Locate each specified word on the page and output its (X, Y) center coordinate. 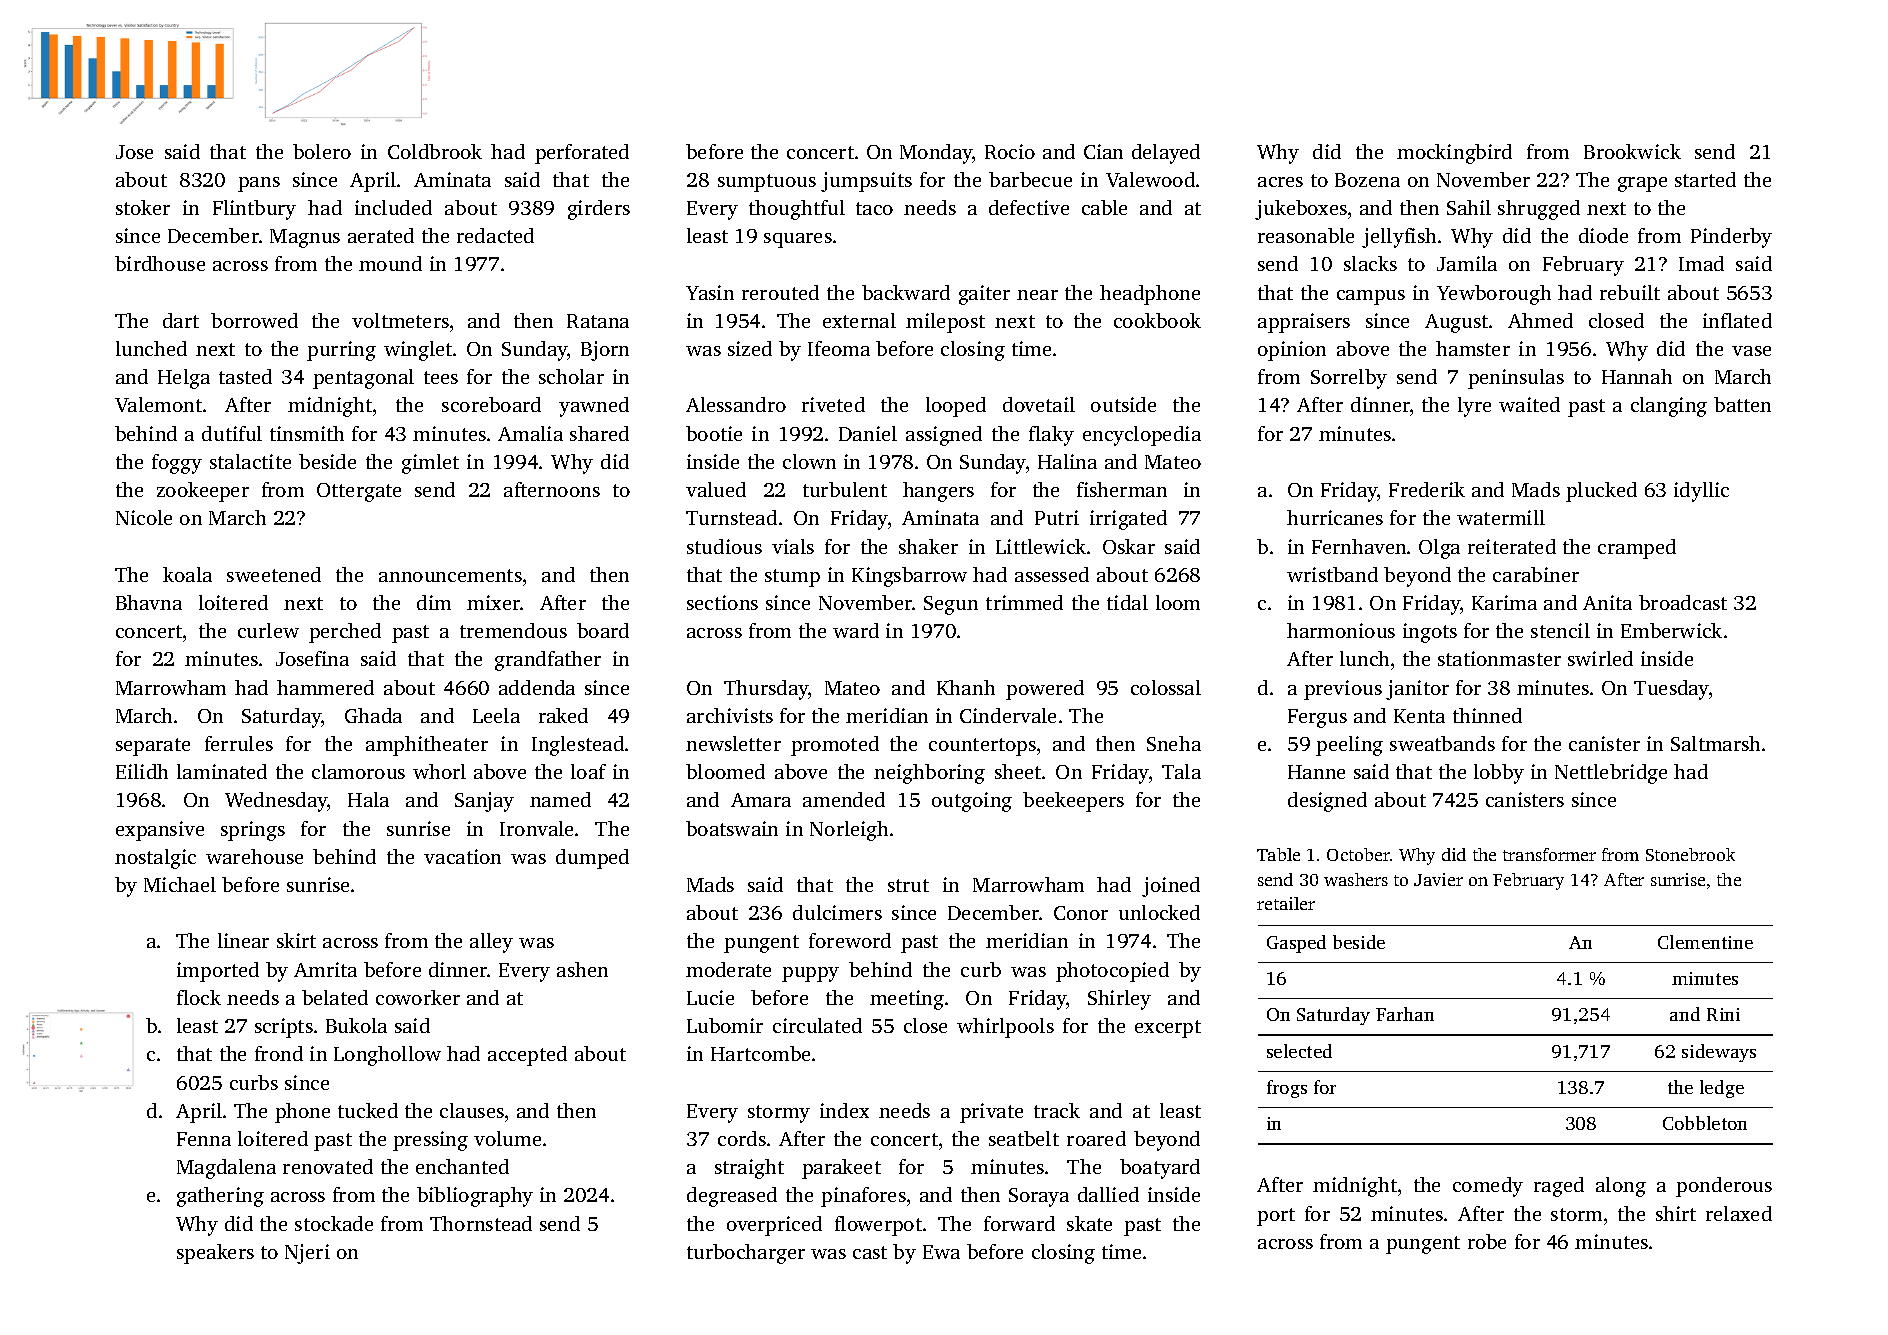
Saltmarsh (1715, 743)
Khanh (966, 687)
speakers (215, 1254)
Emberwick (1671, 630)
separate (153, 747)
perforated (582, 154)
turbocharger (746, 1254)
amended (844, 799)
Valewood (1150, 179)
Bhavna (149, 602)
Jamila (1467, 263)
